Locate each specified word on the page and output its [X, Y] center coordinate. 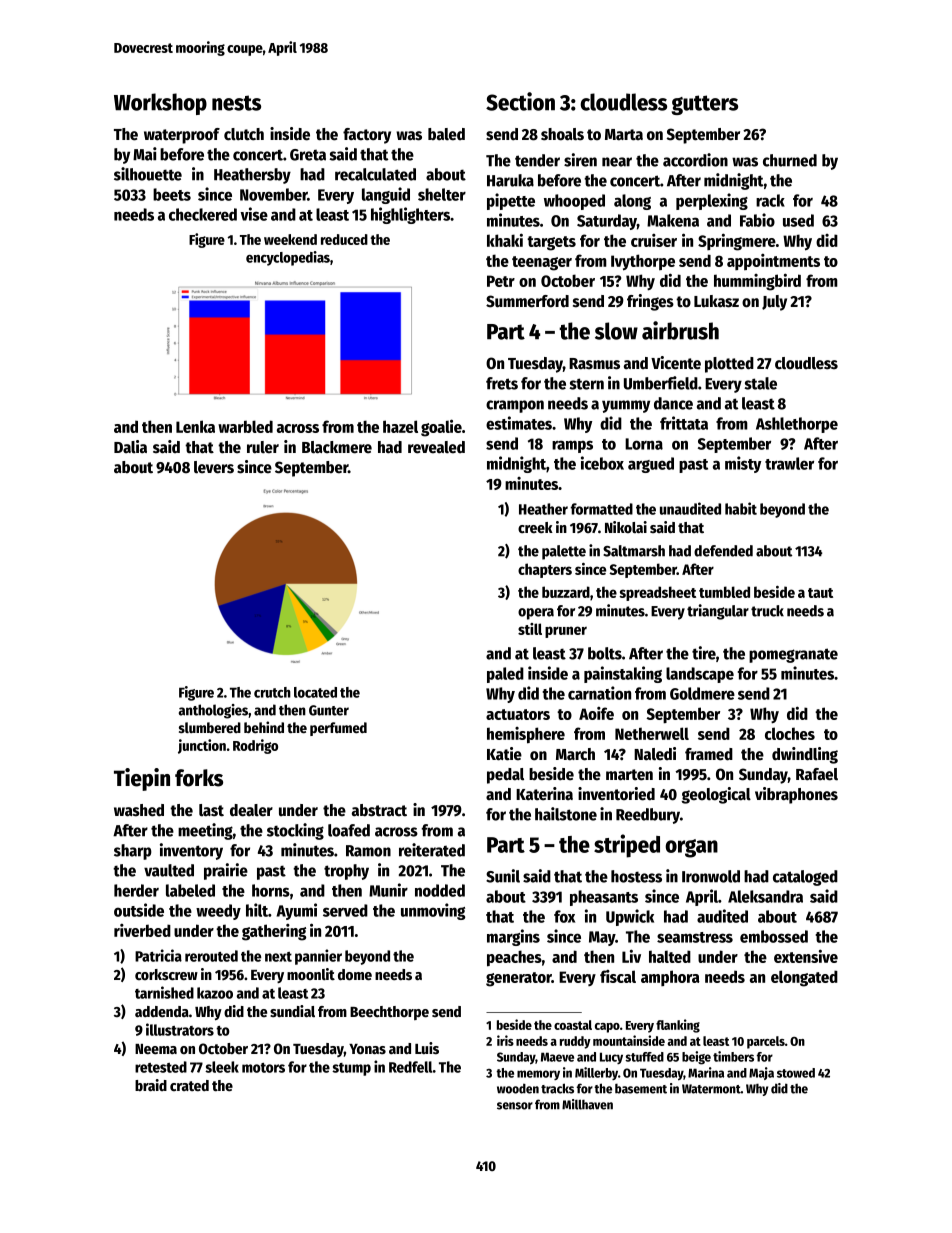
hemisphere [526, 735]
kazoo [215, 993]
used [798, 220]
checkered [203, 214]
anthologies [213, 711]
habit [741, 508]
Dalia [130, 447]
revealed [436, 447]
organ [691, 848]
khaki [505, 240]
